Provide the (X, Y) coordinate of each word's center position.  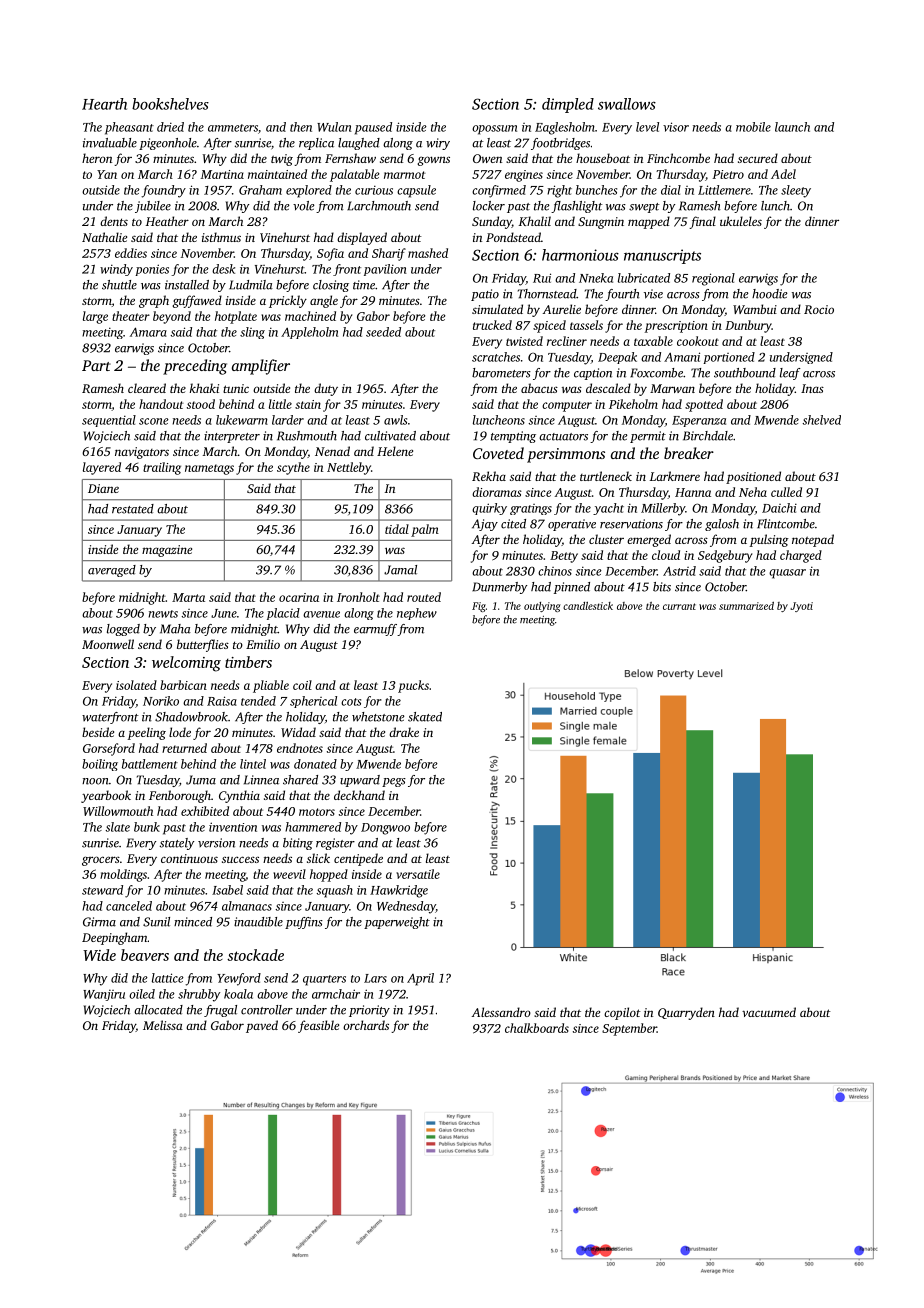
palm (425, 530)
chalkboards (537, 1028)
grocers (101, 861)
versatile (418, 874)
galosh (722, 525)
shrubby (199, 995)
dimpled (568, 105)
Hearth (104, 104)
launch (792, 127)
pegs (394, 782)
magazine (167, 551)
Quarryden (686, 1013)
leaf (790, 374)
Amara (148, 332)
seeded (383, 332)
